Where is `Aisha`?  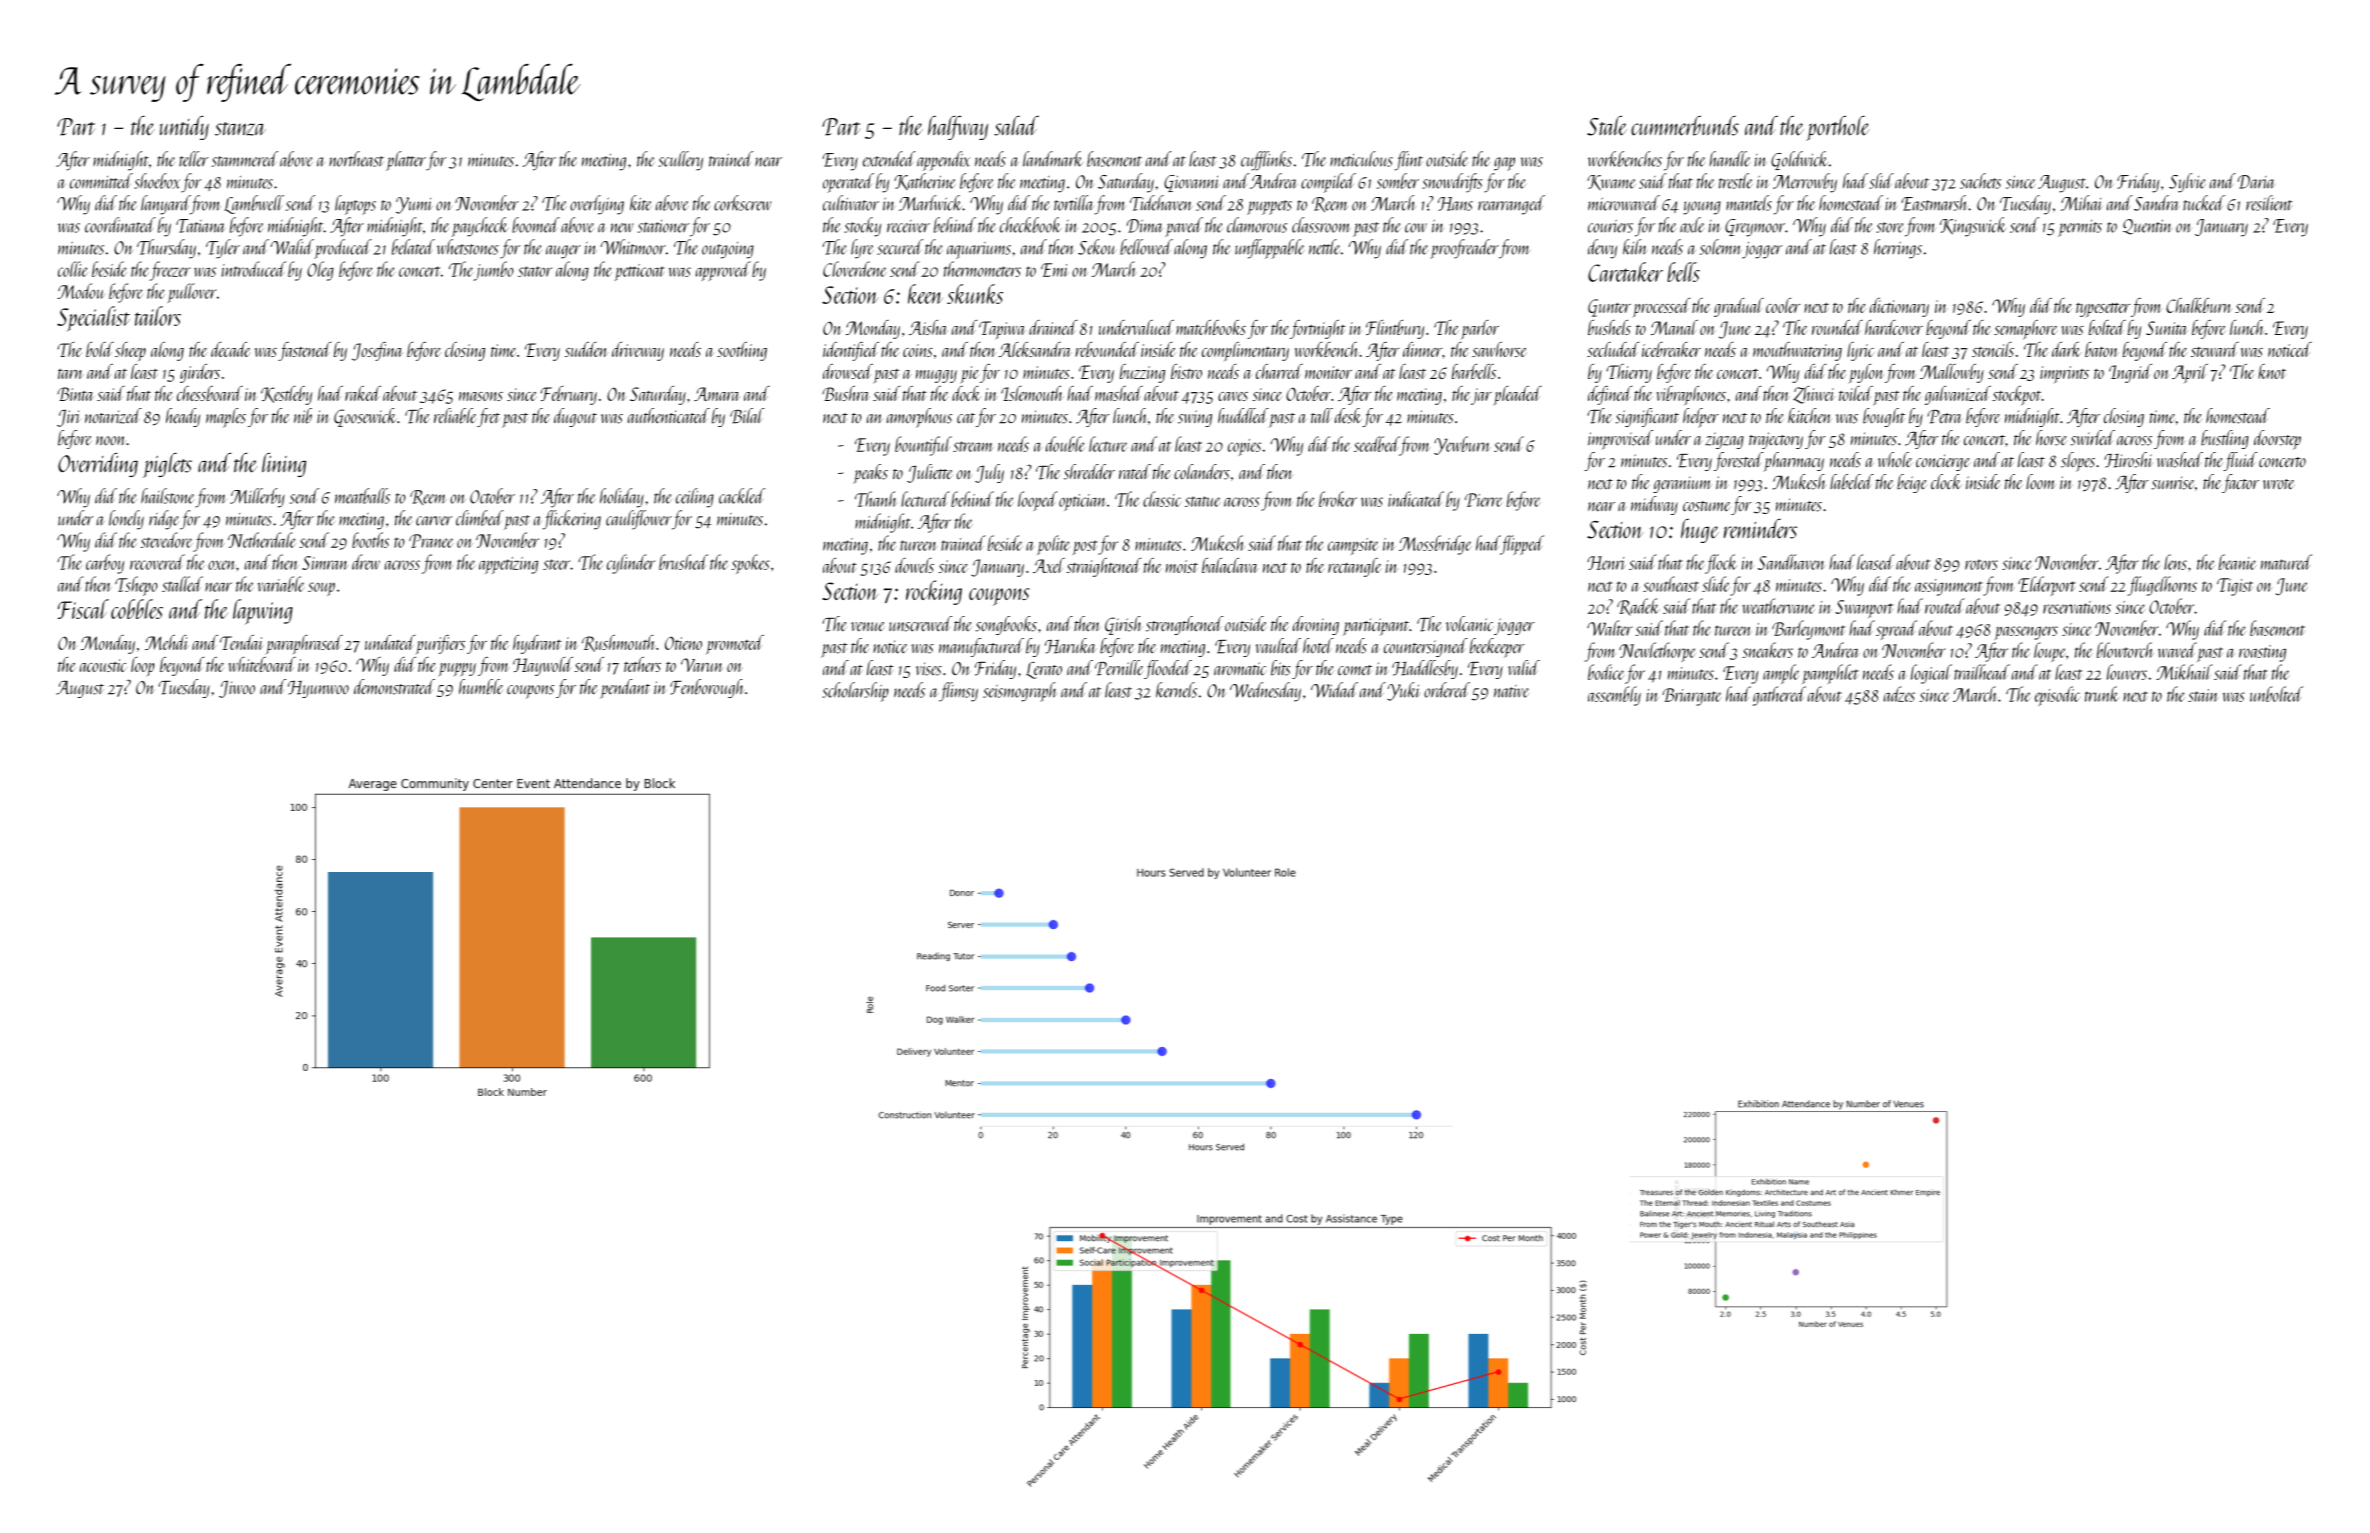 Aisha is located at coordinates (928, 327).
